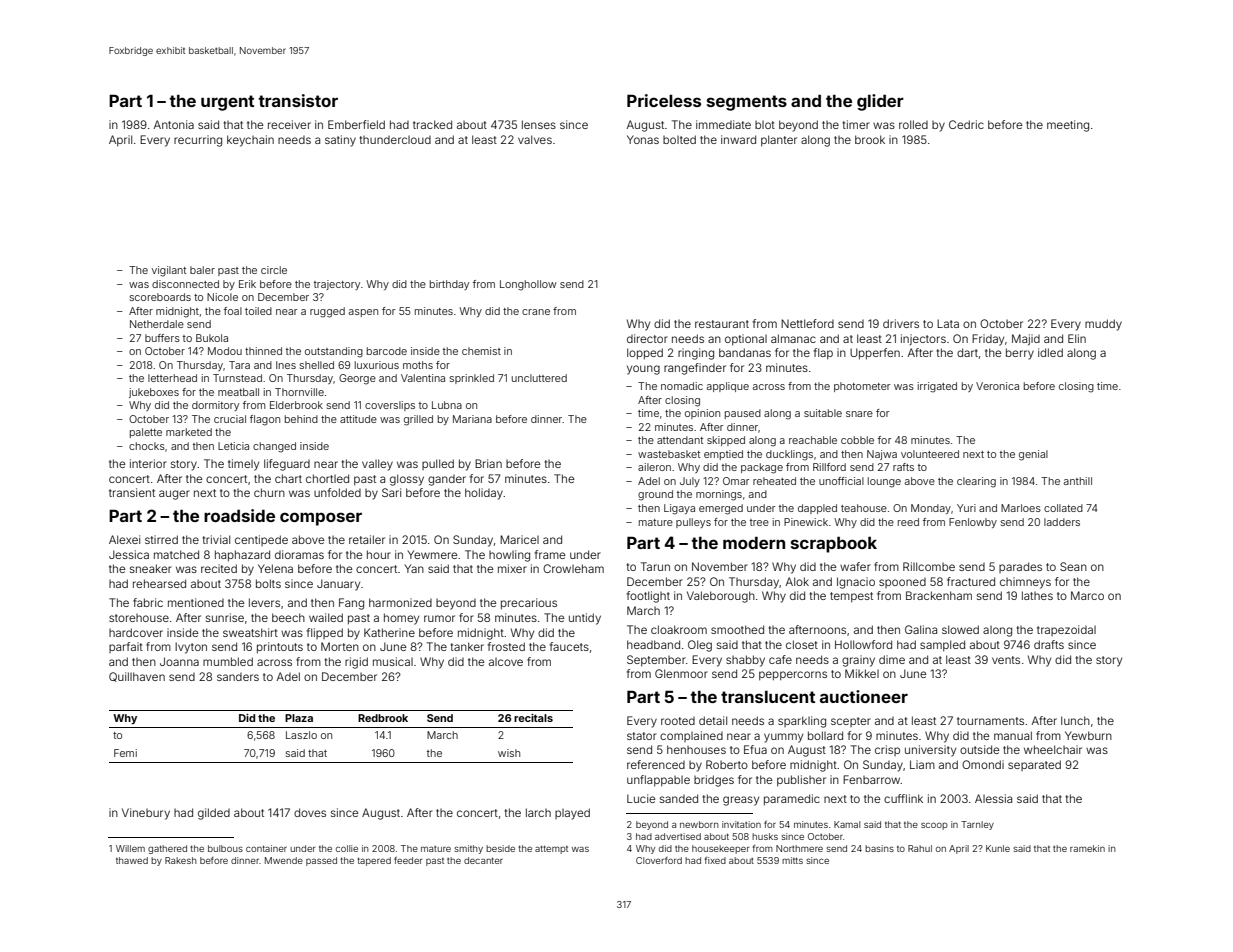 This document has width=1233, height=952. What do you see at coordinates (1068, 126) in the document?
I see `meeting` at bounding box center [1068, 126].
